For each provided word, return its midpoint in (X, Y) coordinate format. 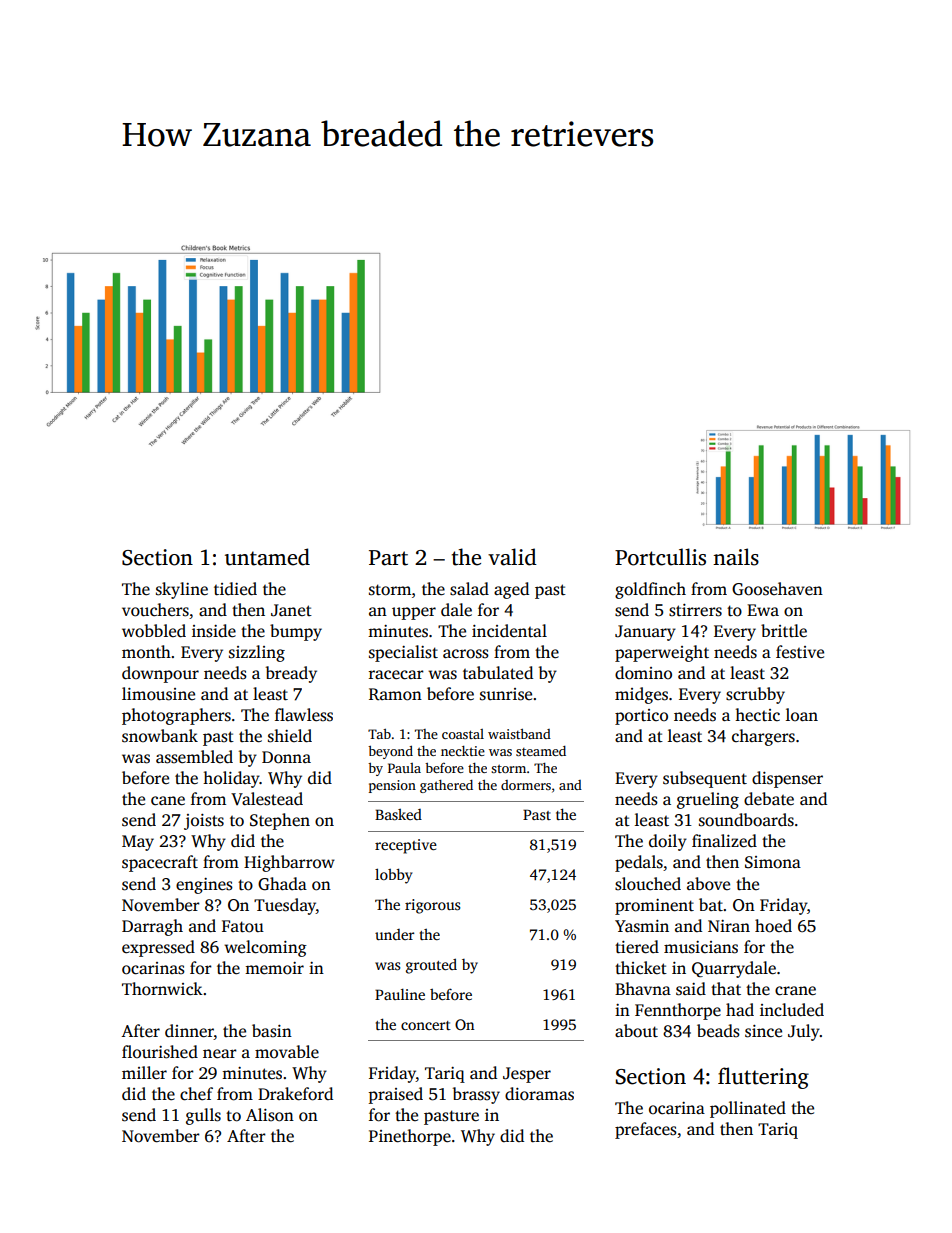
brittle (784, 631)
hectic (757, 715)
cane (168, 801)
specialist (403, 653)
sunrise (506, 694)
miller (144, 1073)
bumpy (296, 632)
